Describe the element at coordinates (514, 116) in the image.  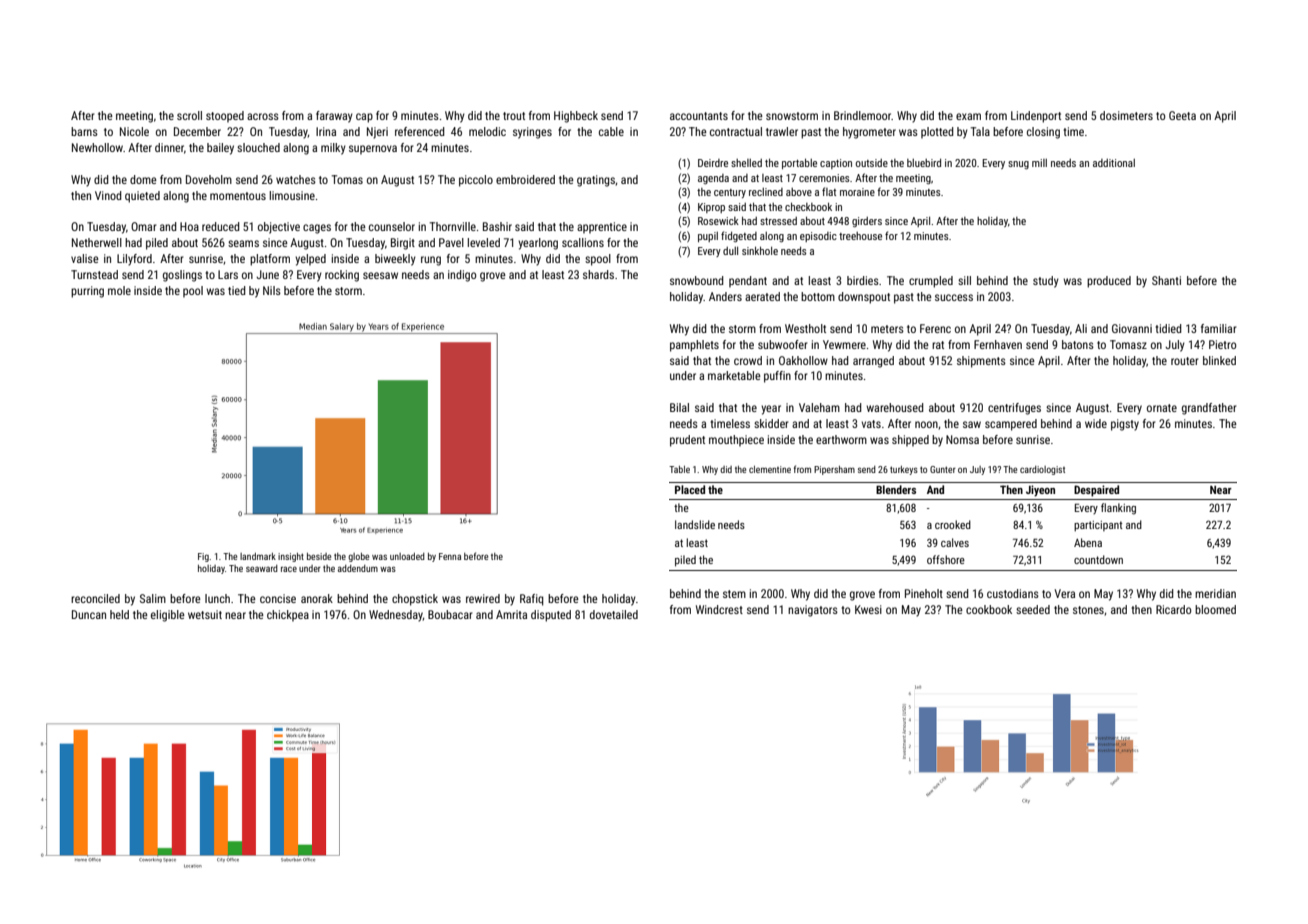
I see `trout` at that location.
